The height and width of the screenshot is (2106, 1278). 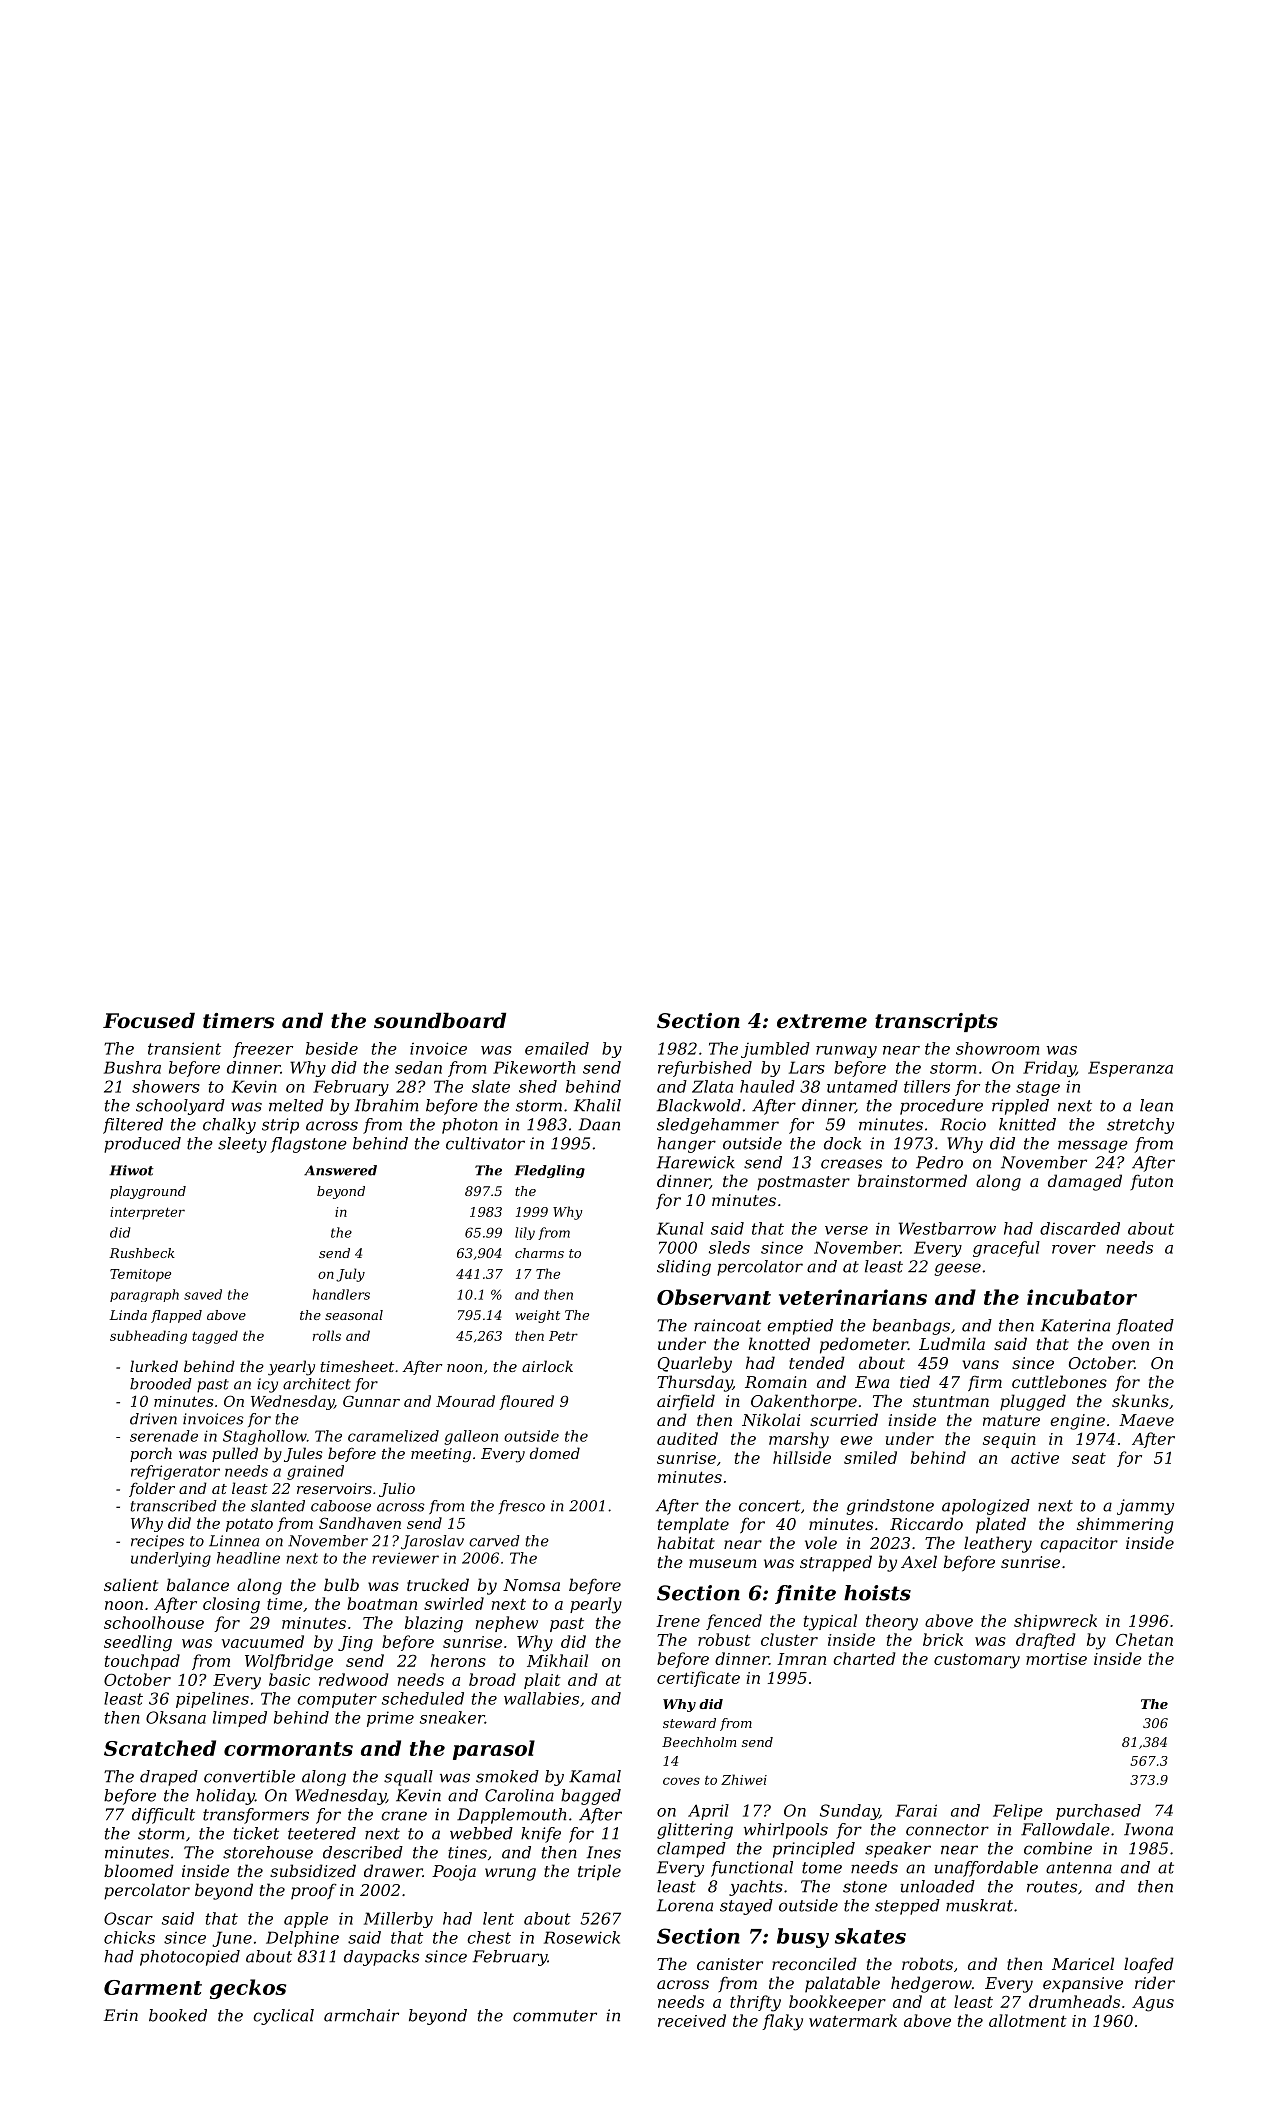 I want to click on Irene, so click(x=678, y=1621).
